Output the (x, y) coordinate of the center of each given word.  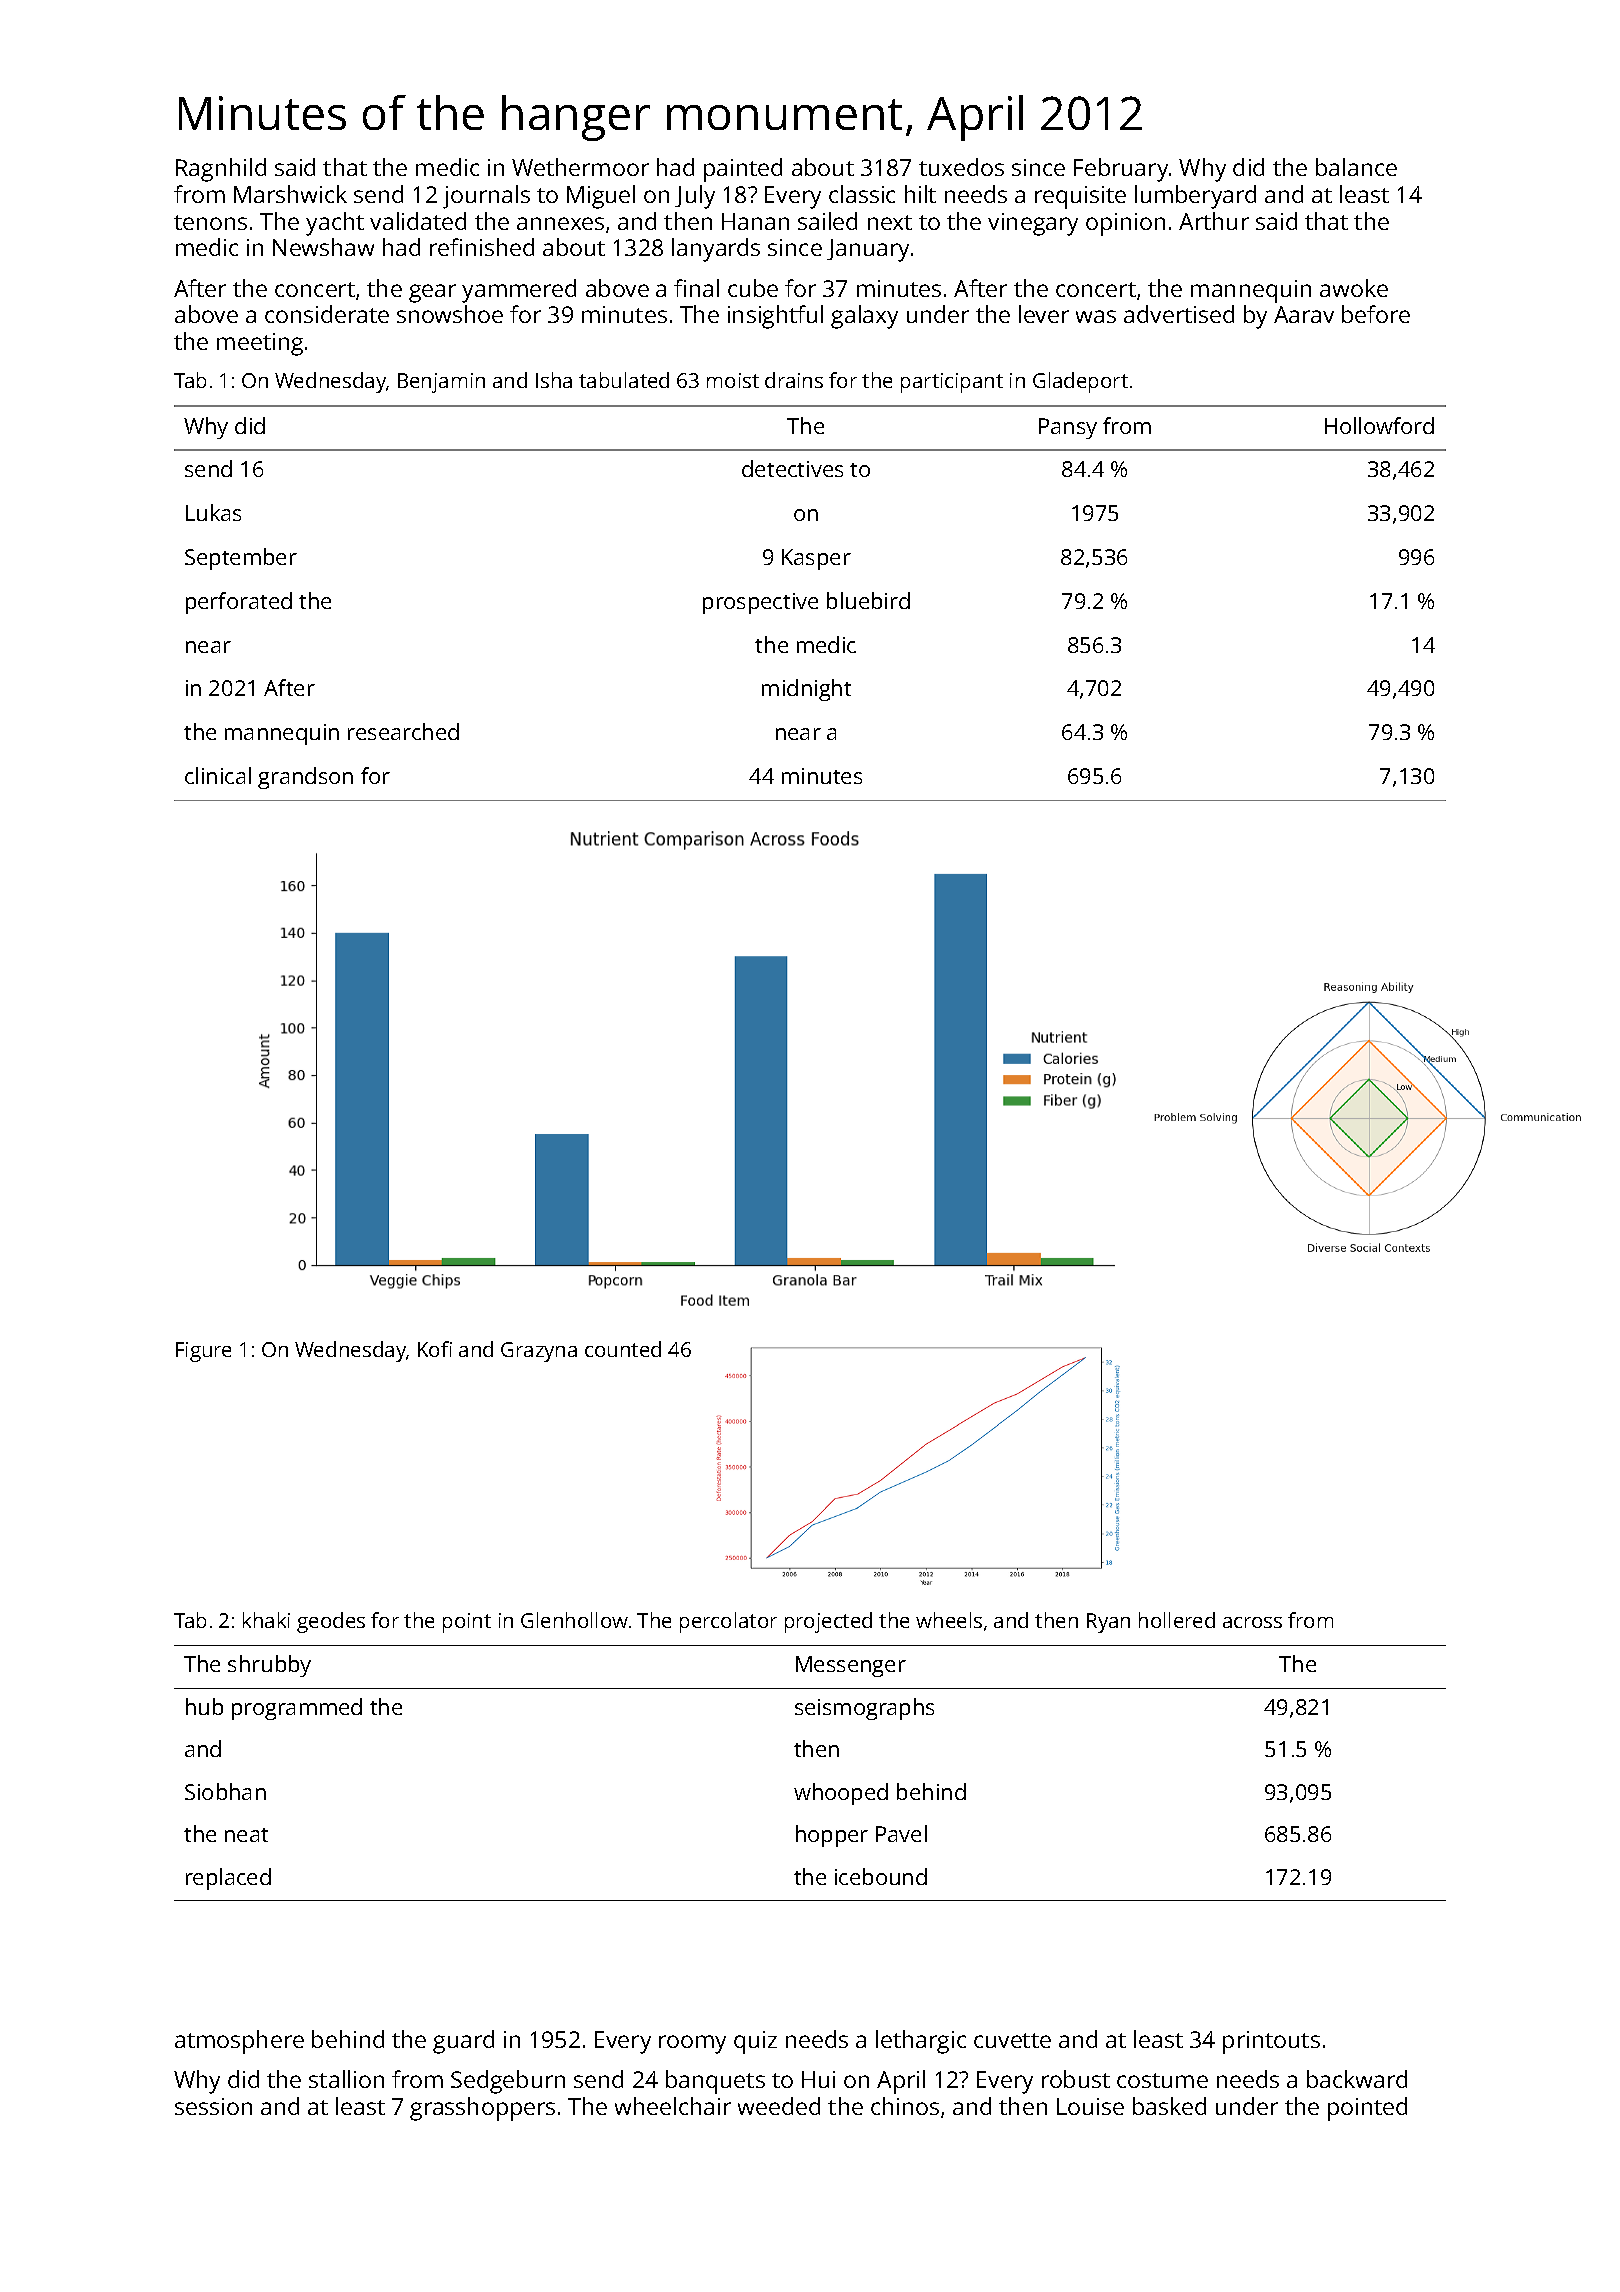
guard (463, 2042)
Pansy (1068, 428)
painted (743, 170)
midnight (806, 690)
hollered (1177, 1620)
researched (403, 731)
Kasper (816, 559)
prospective (760, 603)
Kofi (435, 1349)
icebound (881, 1876)
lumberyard (1195, 197)
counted (623, 1349)
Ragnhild (221, 170)
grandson (305, 778)
